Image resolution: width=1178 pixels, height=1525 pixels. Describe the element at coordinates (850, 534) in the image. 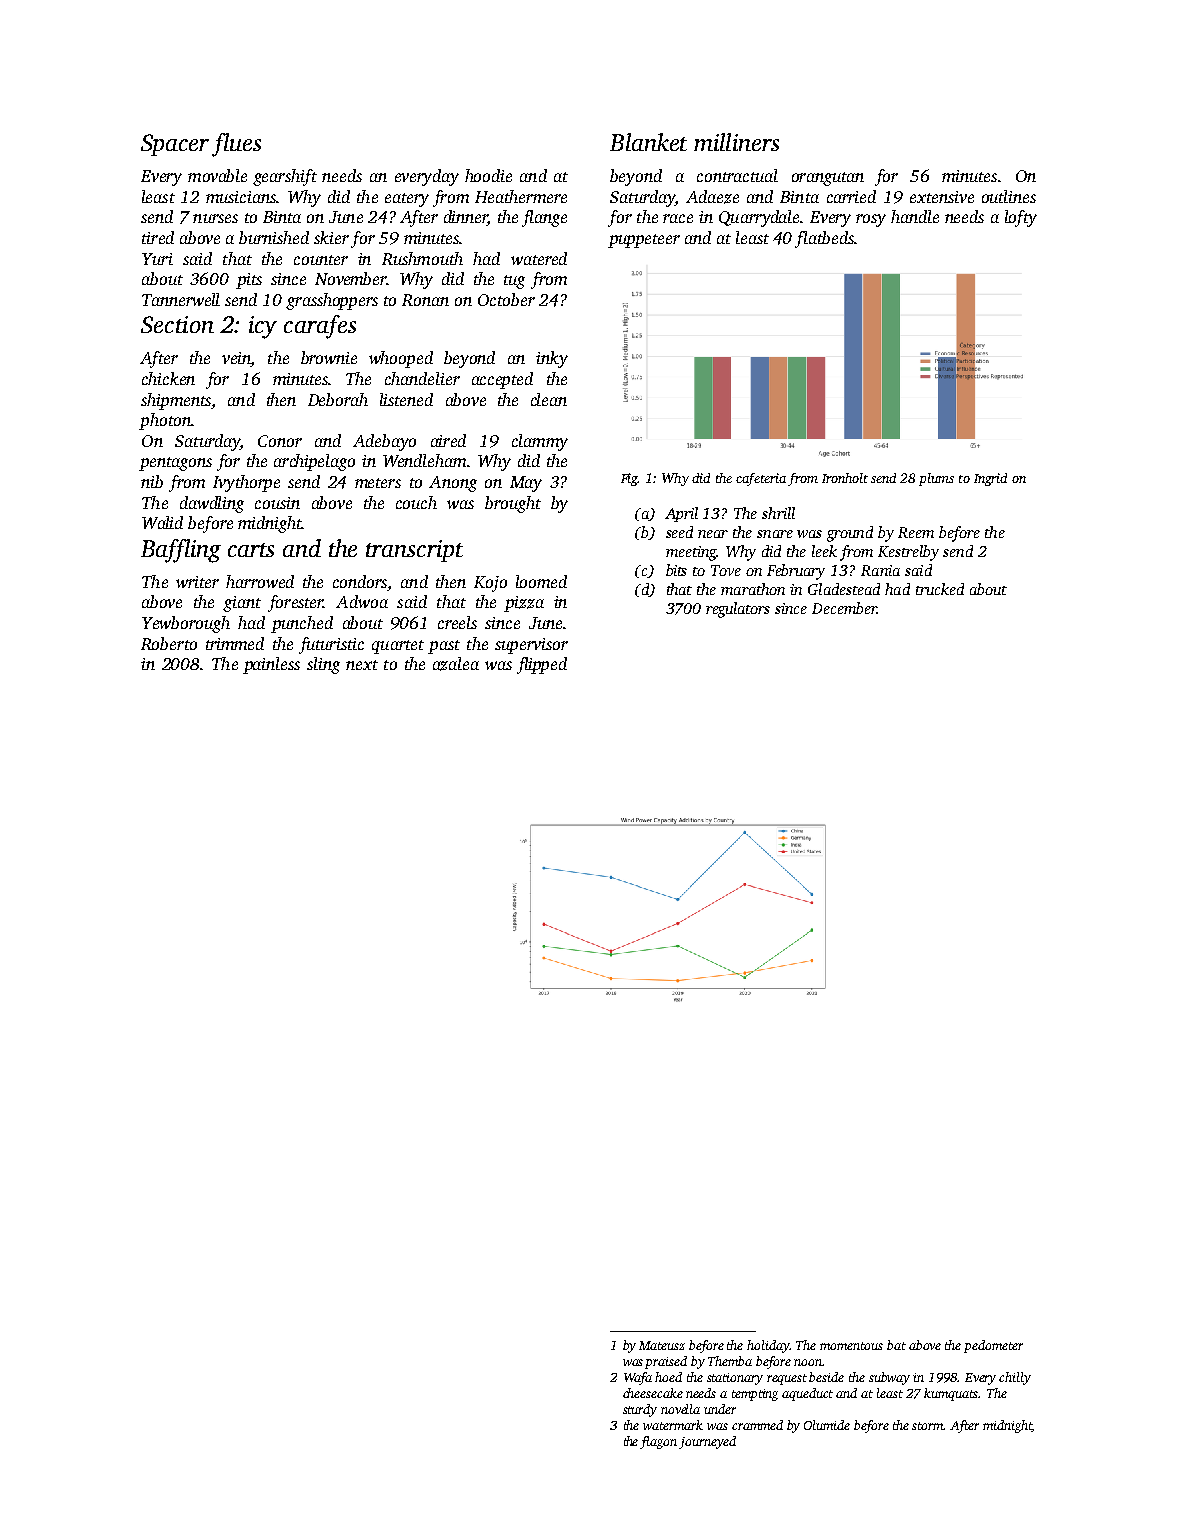

I see `ground` at that location.
